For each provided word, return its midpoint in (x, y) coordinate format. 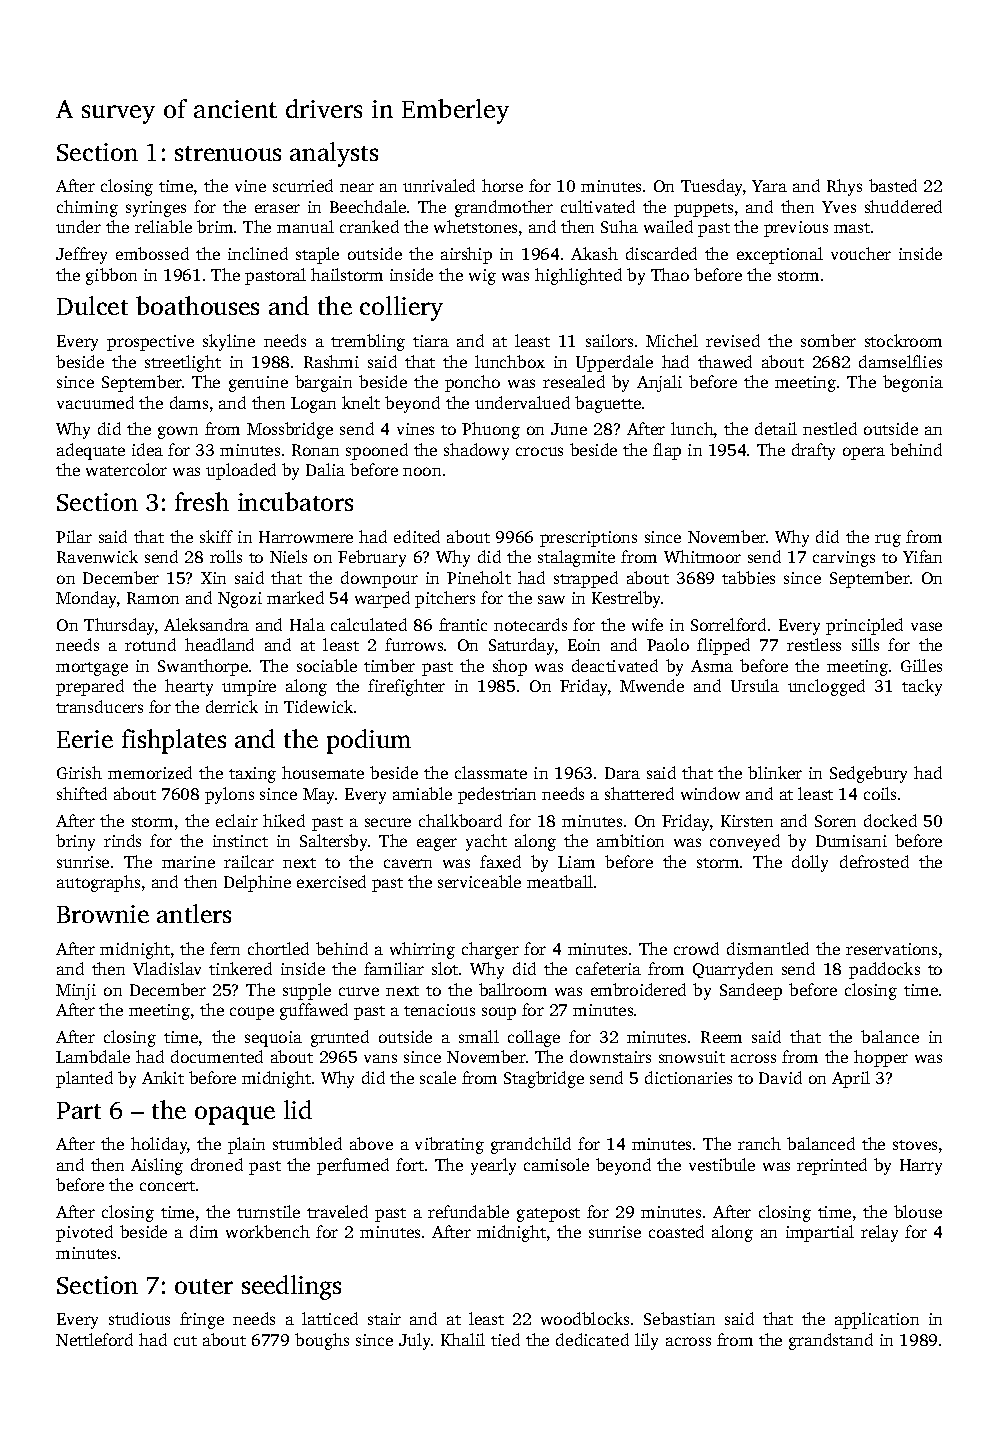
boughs (322, 1341)
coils (880, 793)
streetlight (183, 363)
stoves (915, 1145)
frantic (463, 624)
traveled (337, 1211)
